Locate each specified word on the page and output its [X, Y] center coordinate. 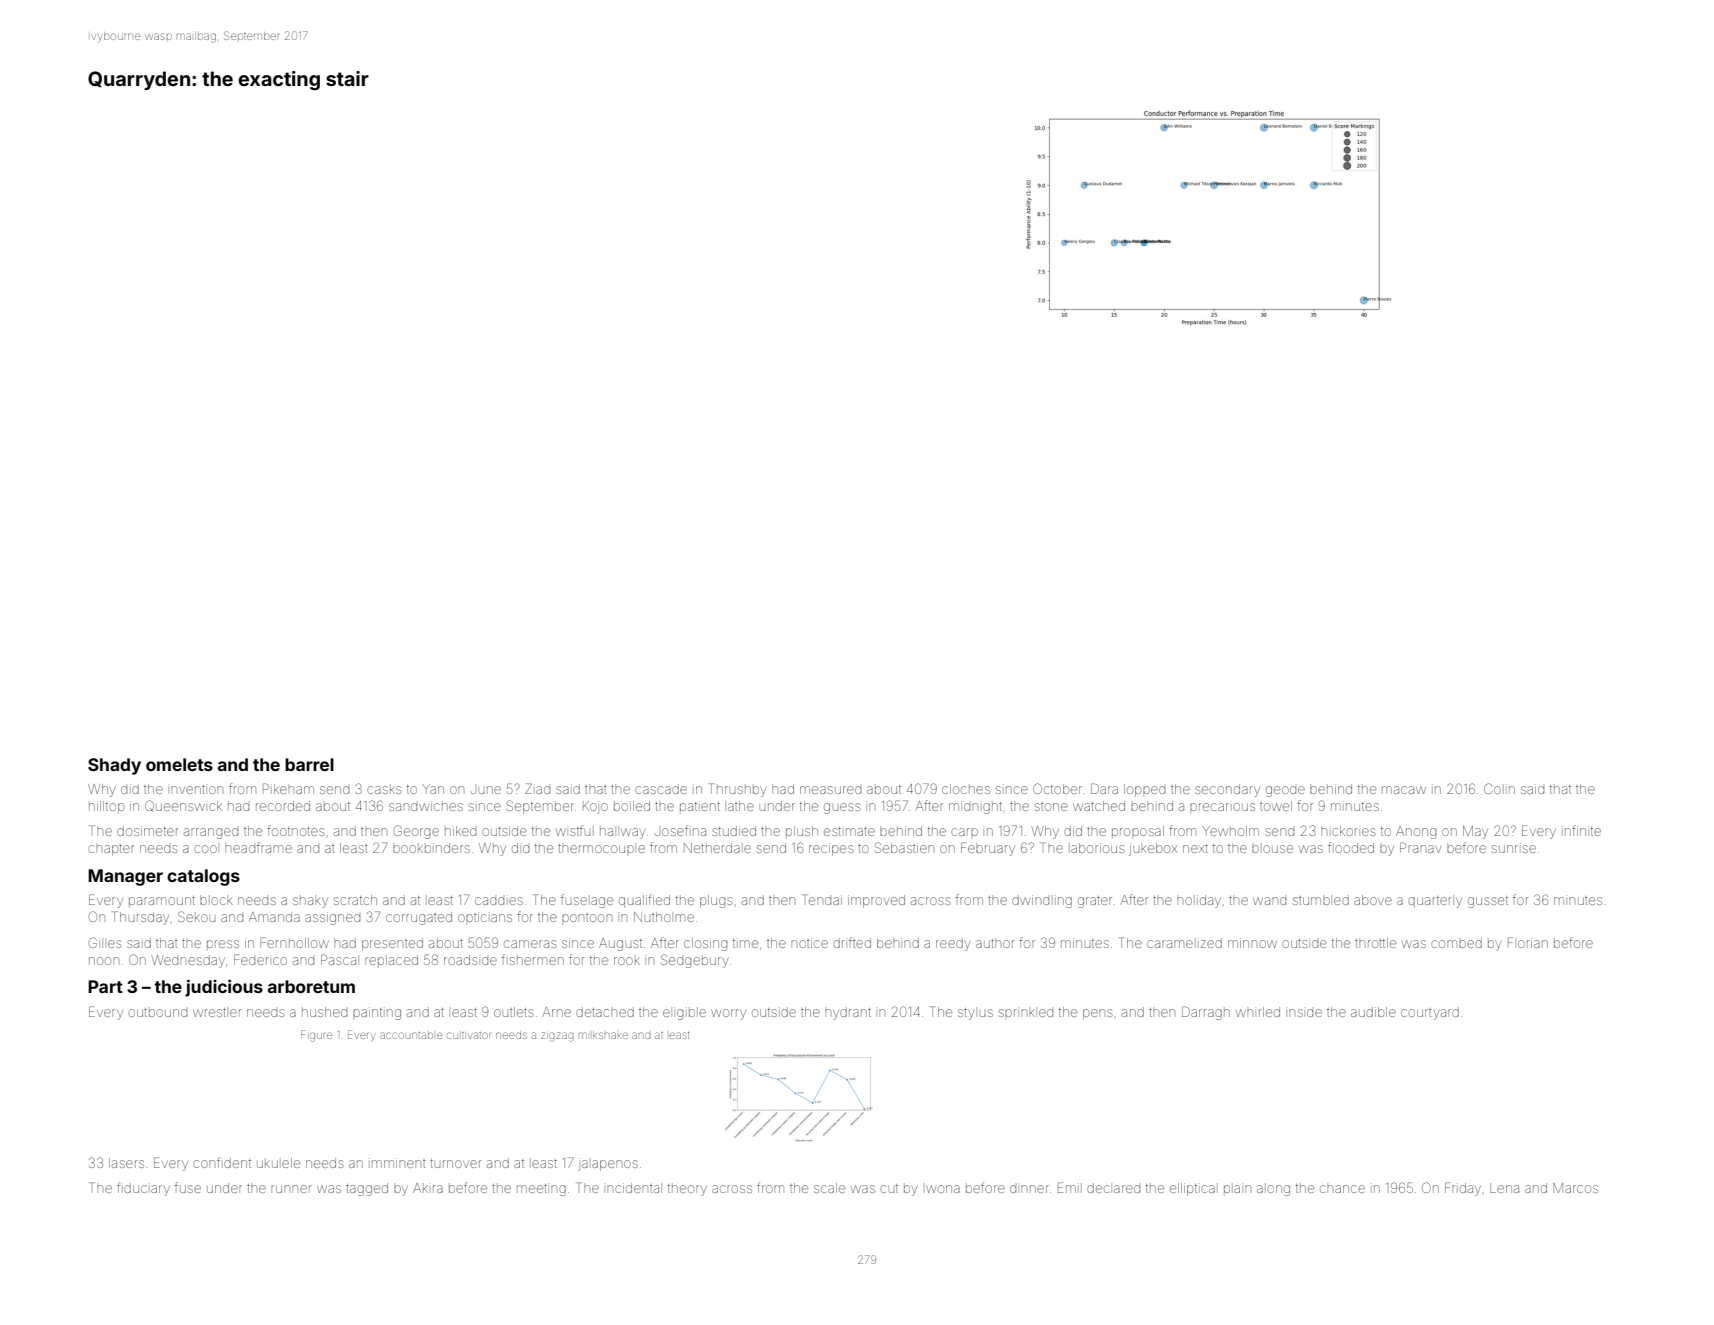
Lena [1504, 1188]
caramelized [1184, 943]
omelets [179, 764]
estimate [849, 831]
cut [889, 1188]
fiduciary [143, 1189]
